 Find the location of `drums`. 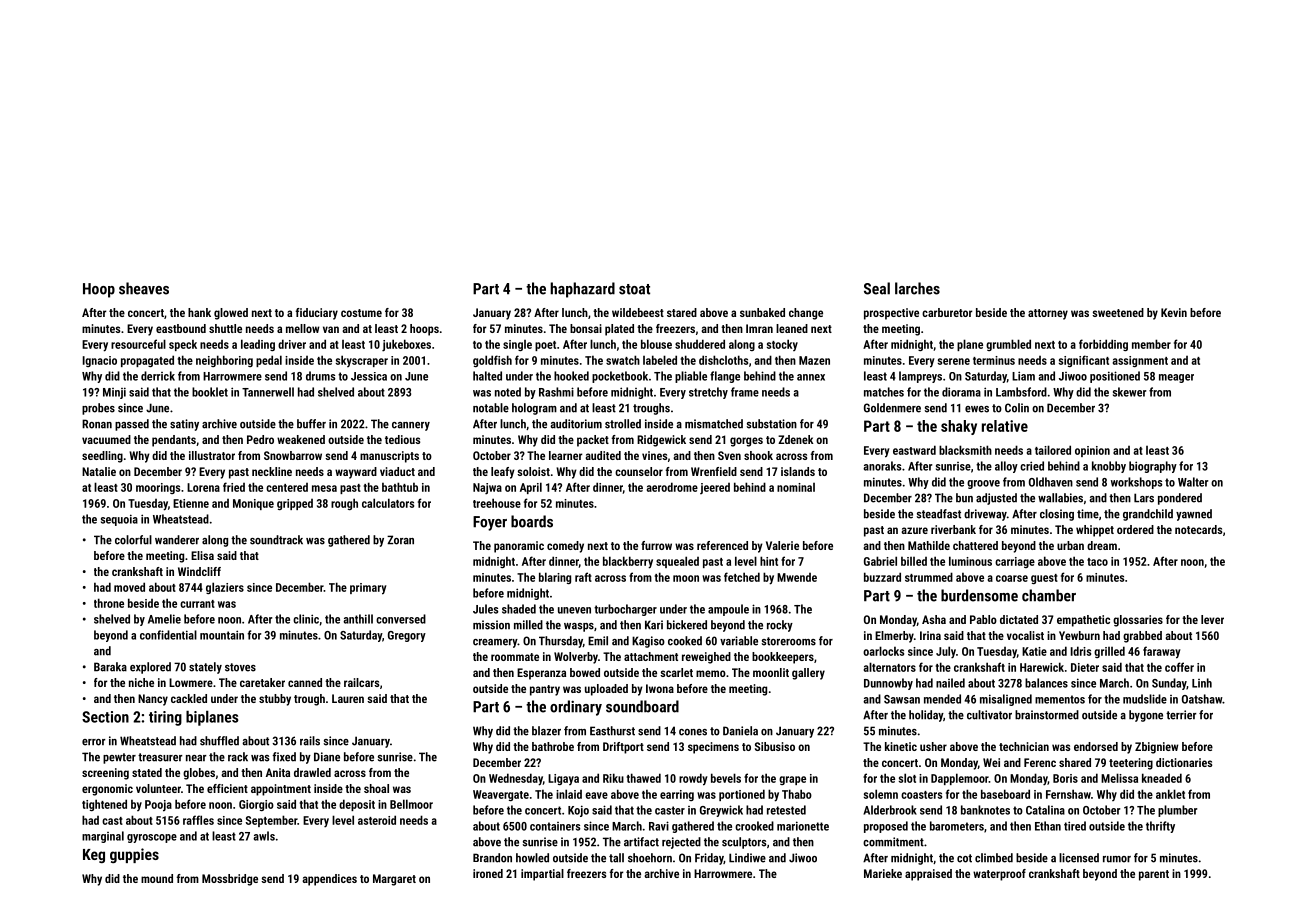

drums is located at coordinates (320, 376).
